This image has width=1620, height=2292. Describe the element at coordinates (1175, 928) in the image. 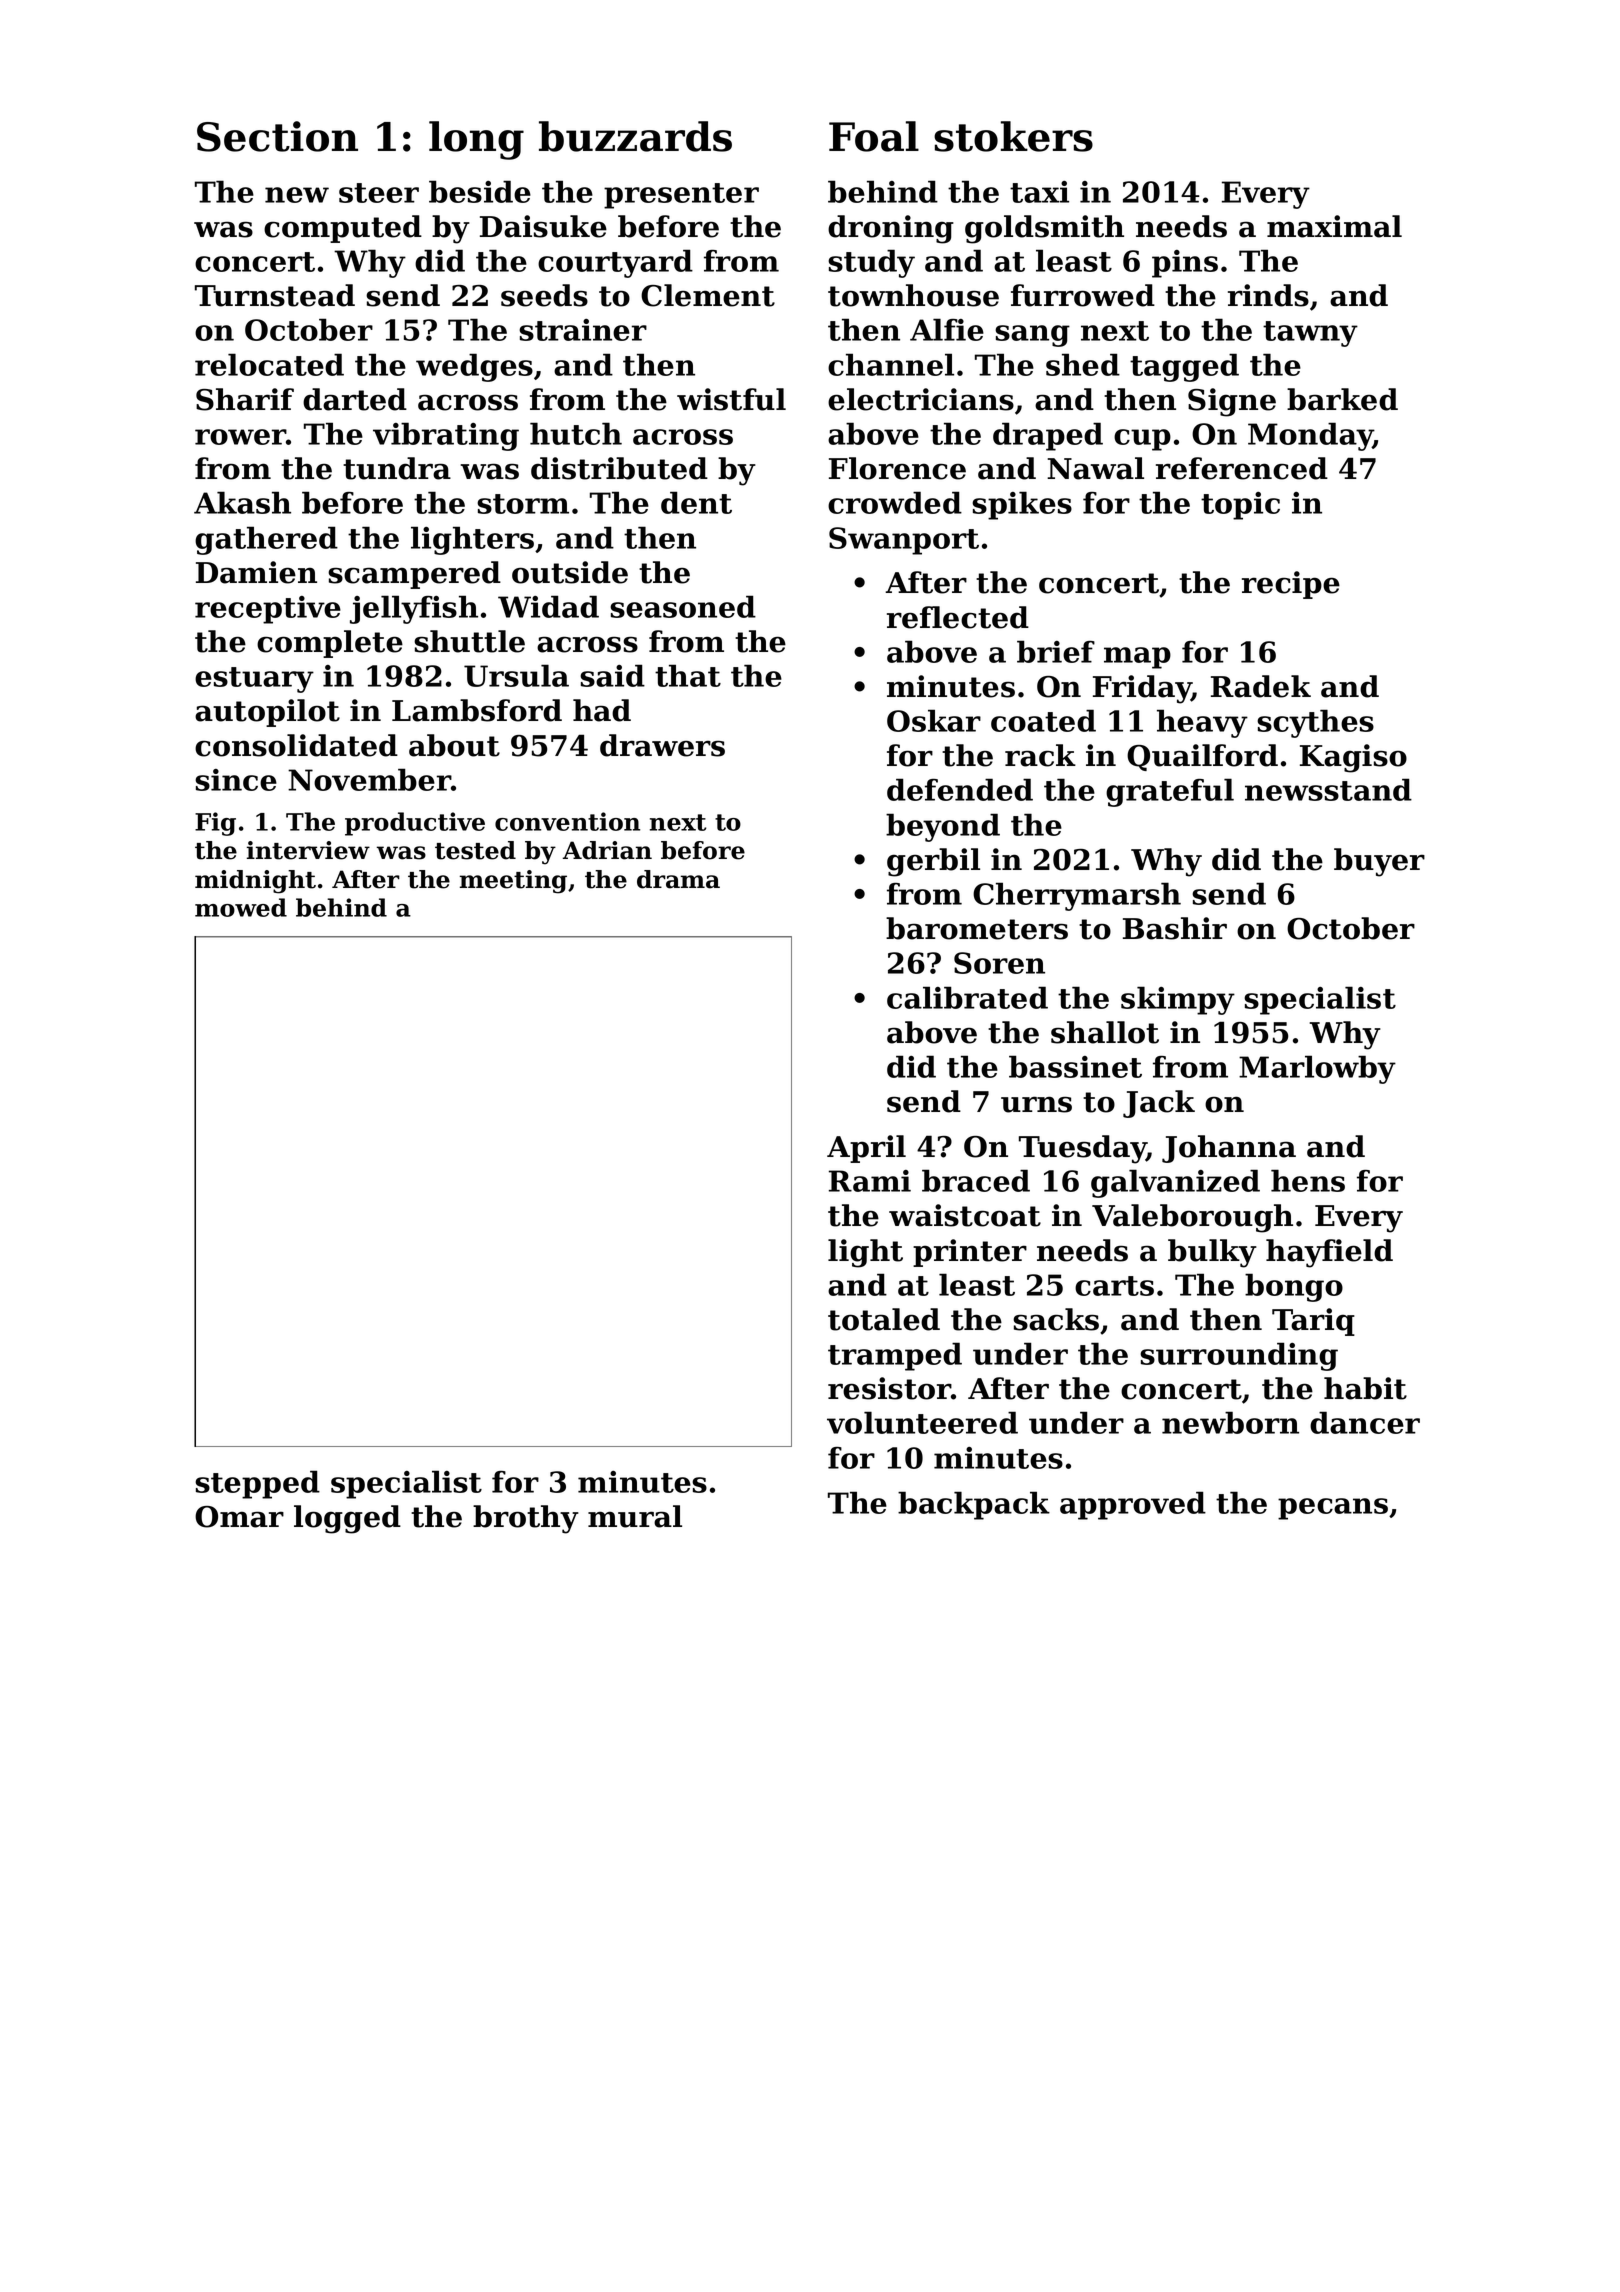

I see `Bashir` at that location.
